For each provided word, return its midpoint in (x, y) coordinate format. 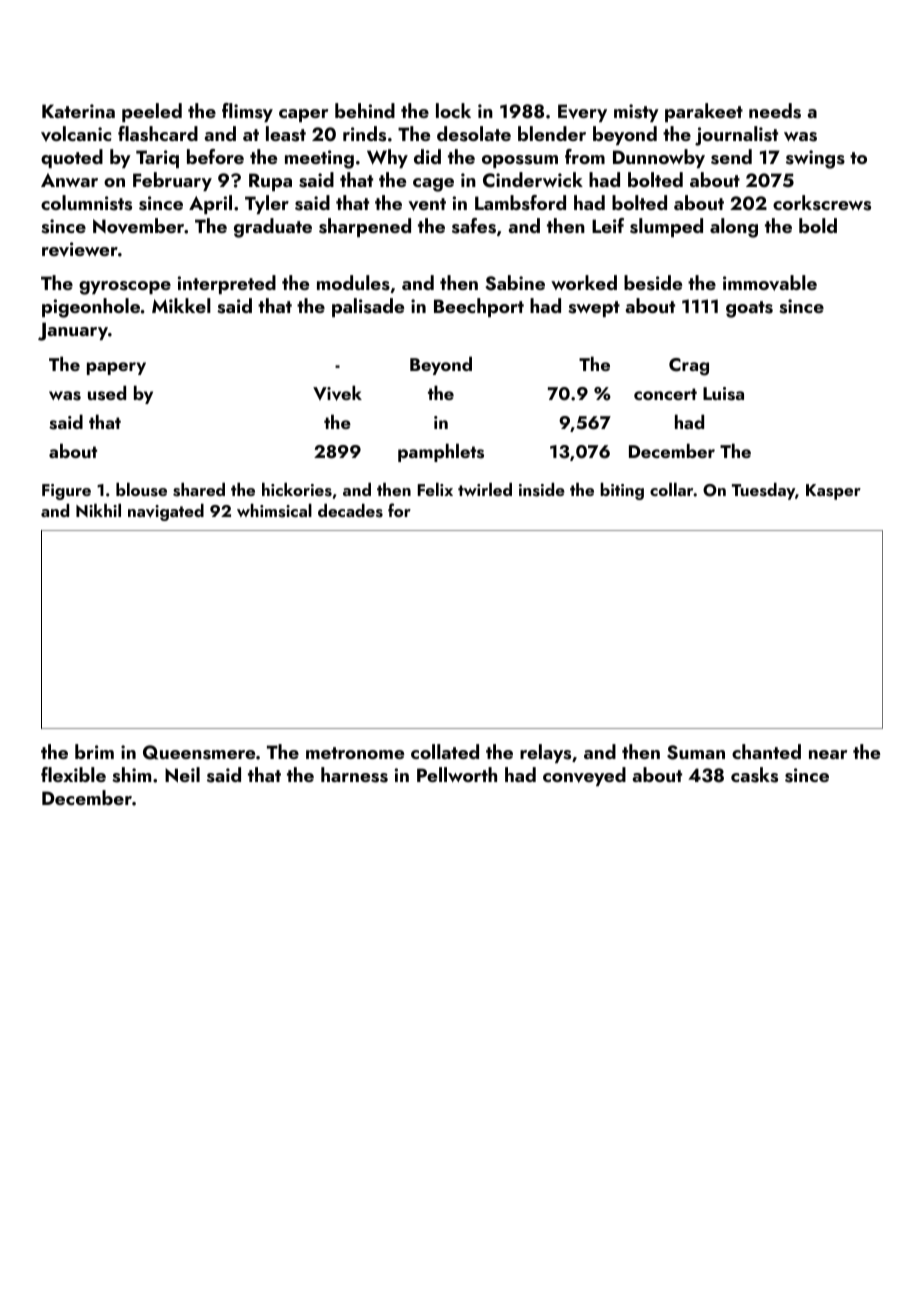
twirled (485, 489)
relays (545, 753)
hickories (297, 490)
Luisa (723, 394)
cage (433, 185)
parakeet (704, 112)
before (215, 156)
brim (94, 751)
